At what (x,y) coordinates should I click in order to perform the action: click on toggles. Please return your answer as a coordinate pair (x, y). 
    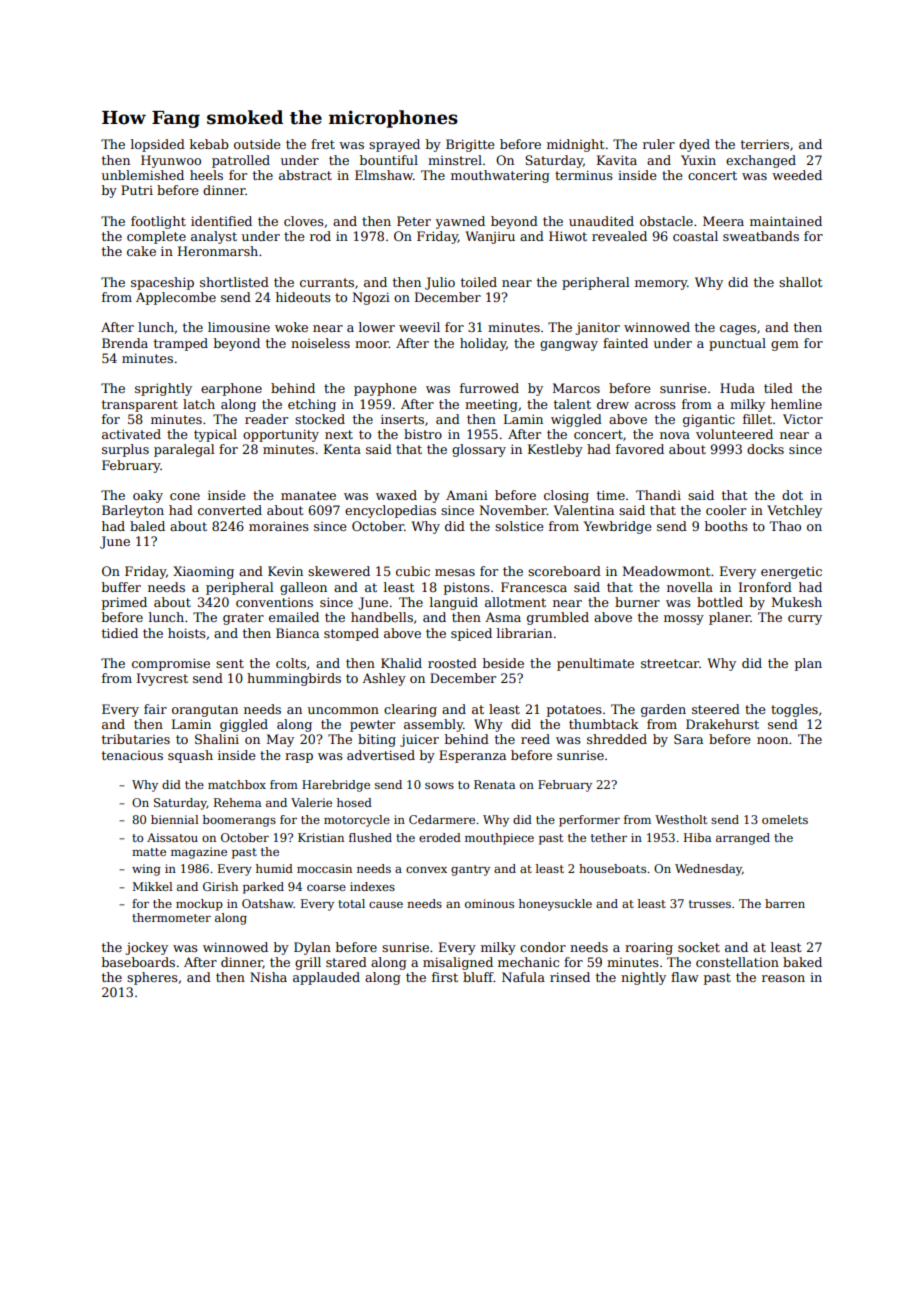
    Looking at the image, I should click on (794, 710).
